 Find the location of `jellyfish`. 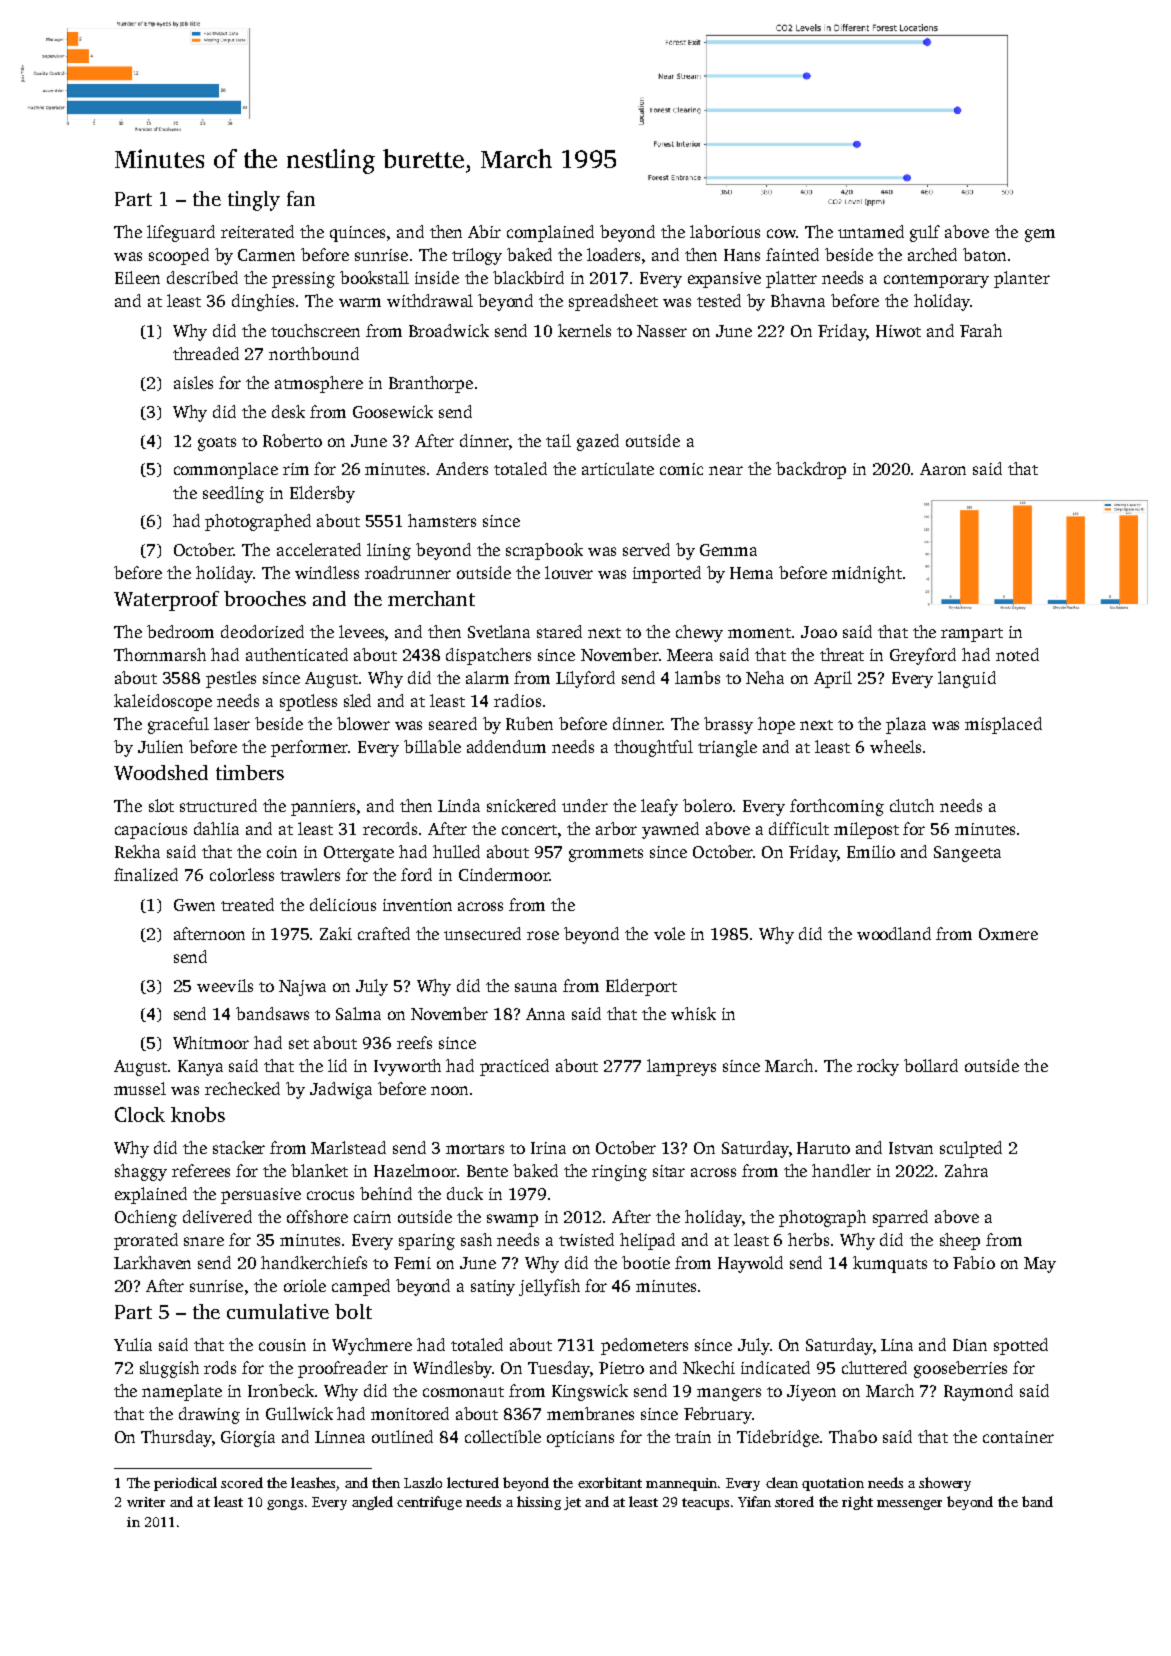

jellyfish is located at coordinates (549, 1287).
